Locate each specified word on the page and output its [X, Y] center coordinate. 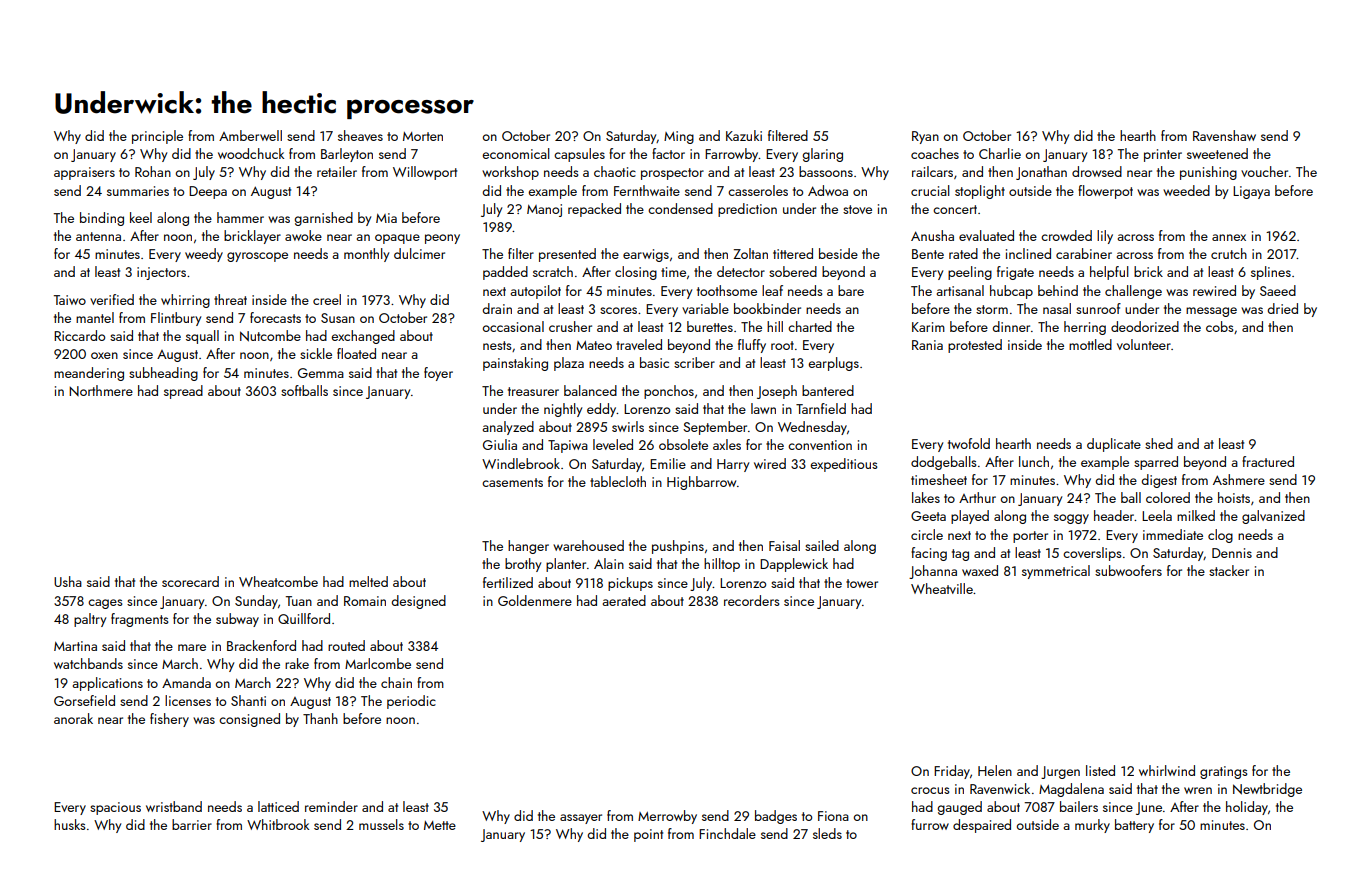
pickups [630, 584]
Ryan [925, 137]
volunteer [1144, 344]
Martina [75, 646]
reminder [331, 806]
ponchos [669, 392]
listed [1100, 770]
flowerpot [1105, 192]
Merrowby [667, 817]
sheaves [360, 135]
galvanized [1273, 517]
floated [356, 353]
